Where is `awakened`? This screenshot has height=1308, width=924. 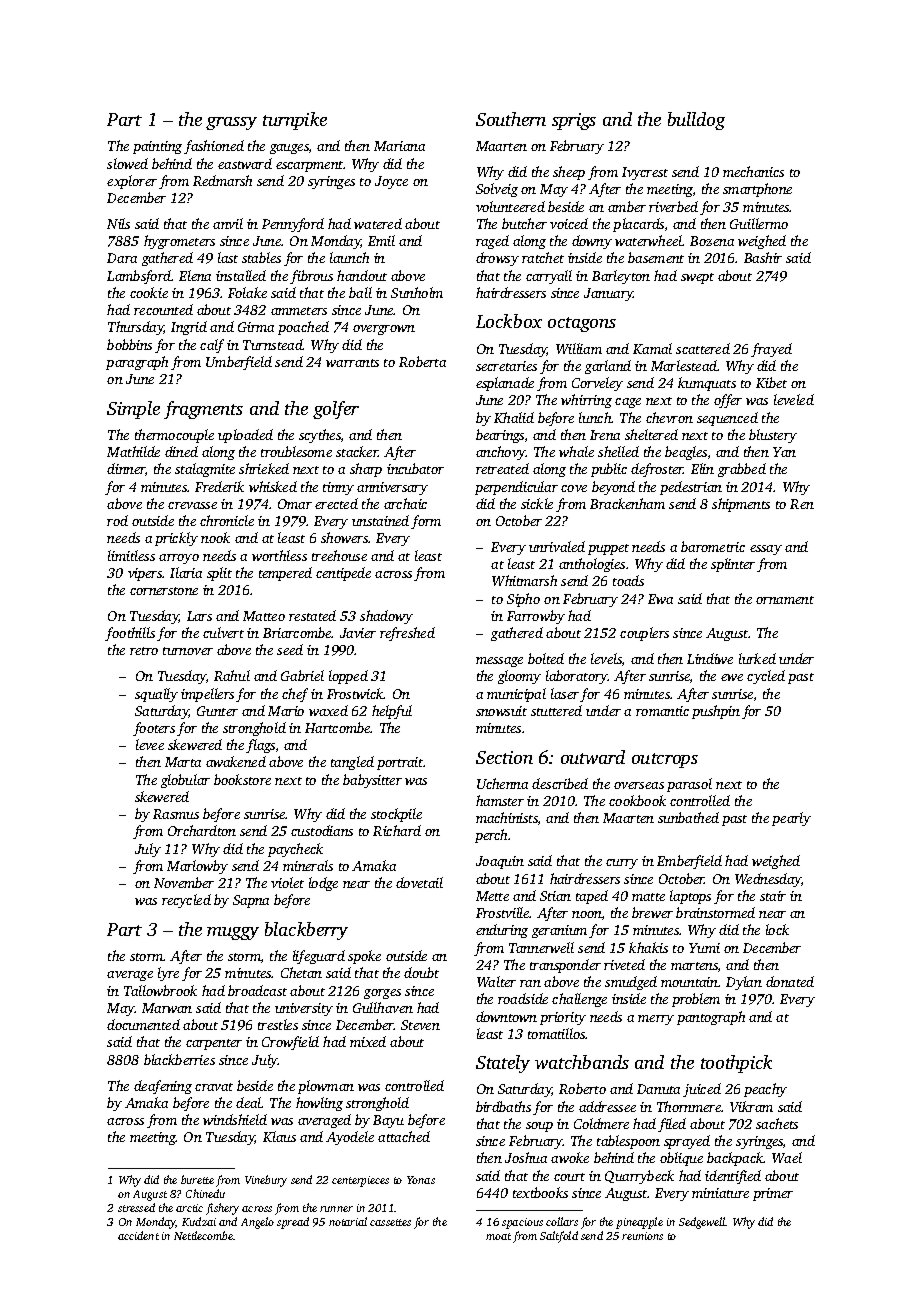
awakened is located at coordinates (236, 761).
